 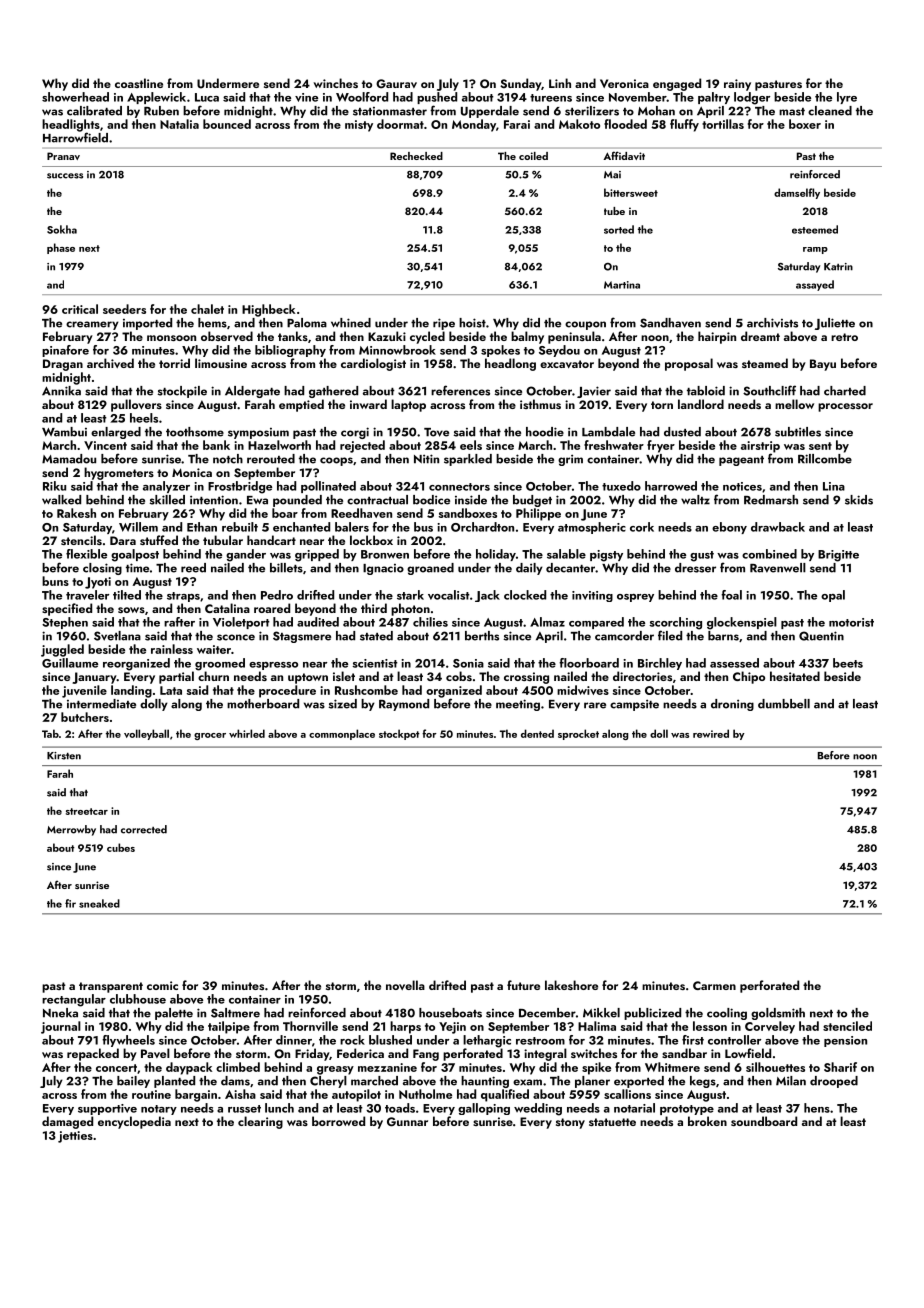 What do you see at coordinates (840, 1067) in the image?
I see `Sharif` at bounding box center [840, 1067].
